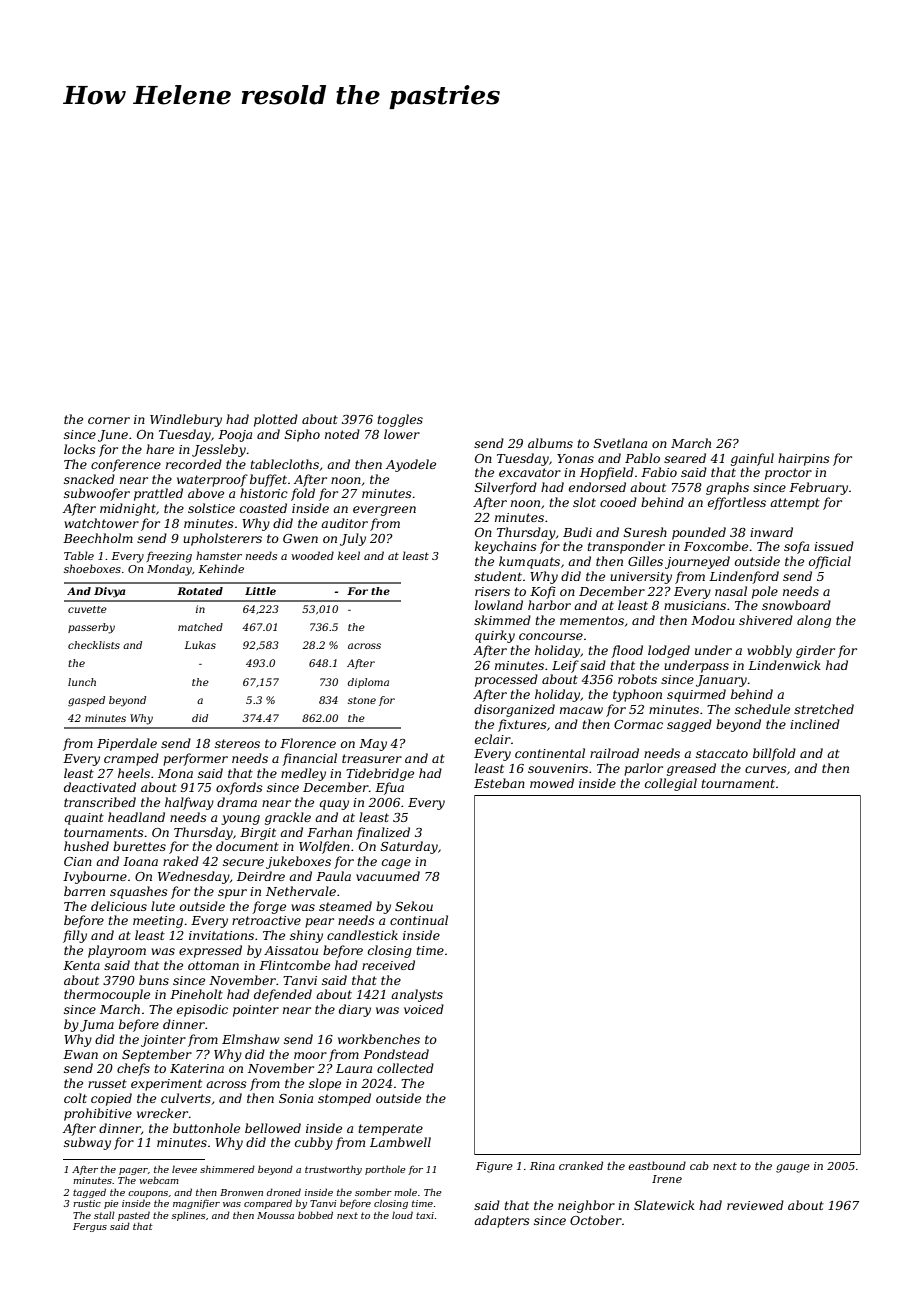 This screenshot has width=924, height=1308. What do you see at coordinates (424, 1009) in the screenshot?
I see `voiced` at bounding box center [424, 1009].
